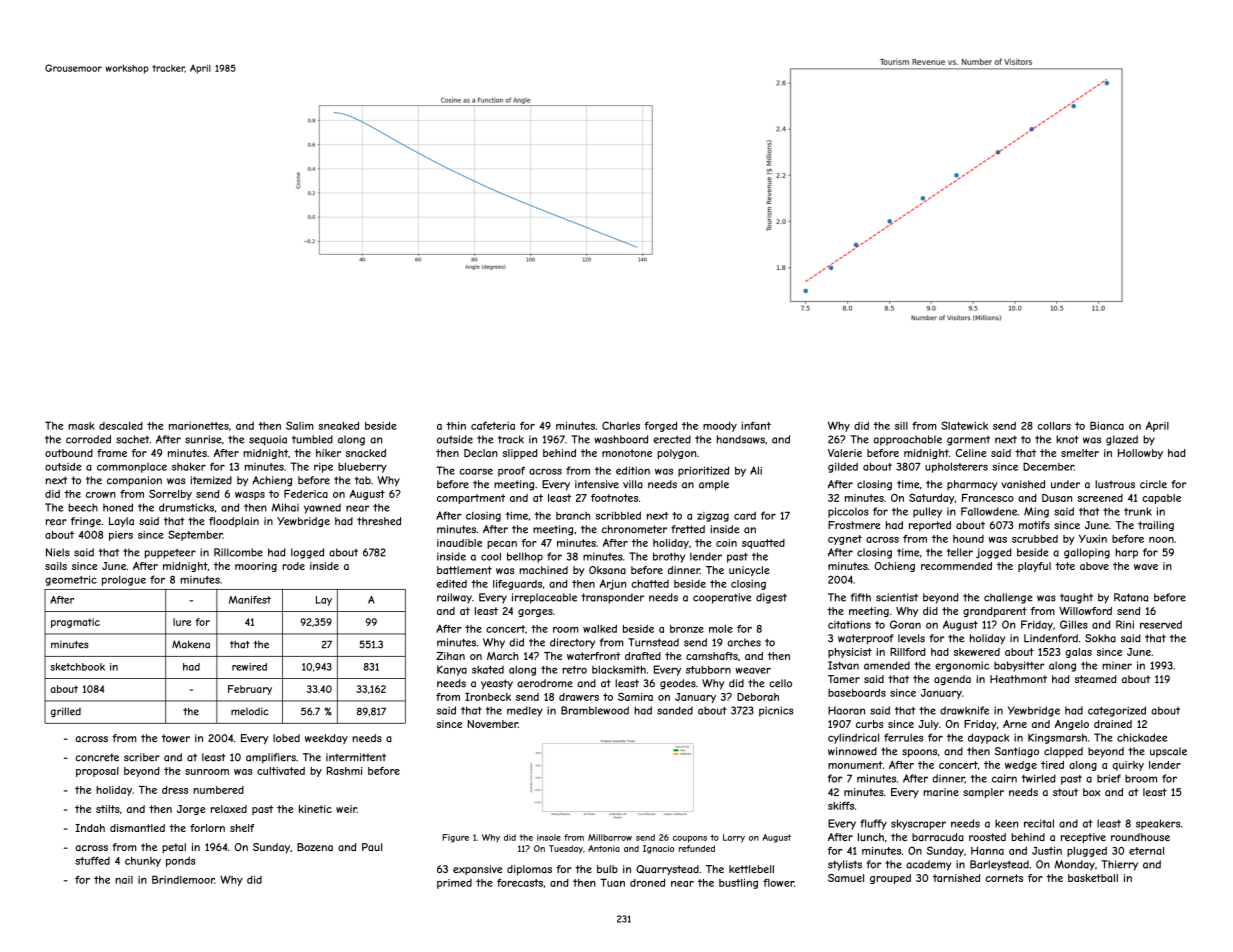  What do you see at coordinates (1146, 851) in the screenshot?
I see `eternal` at bounding box center [1146, 851].
